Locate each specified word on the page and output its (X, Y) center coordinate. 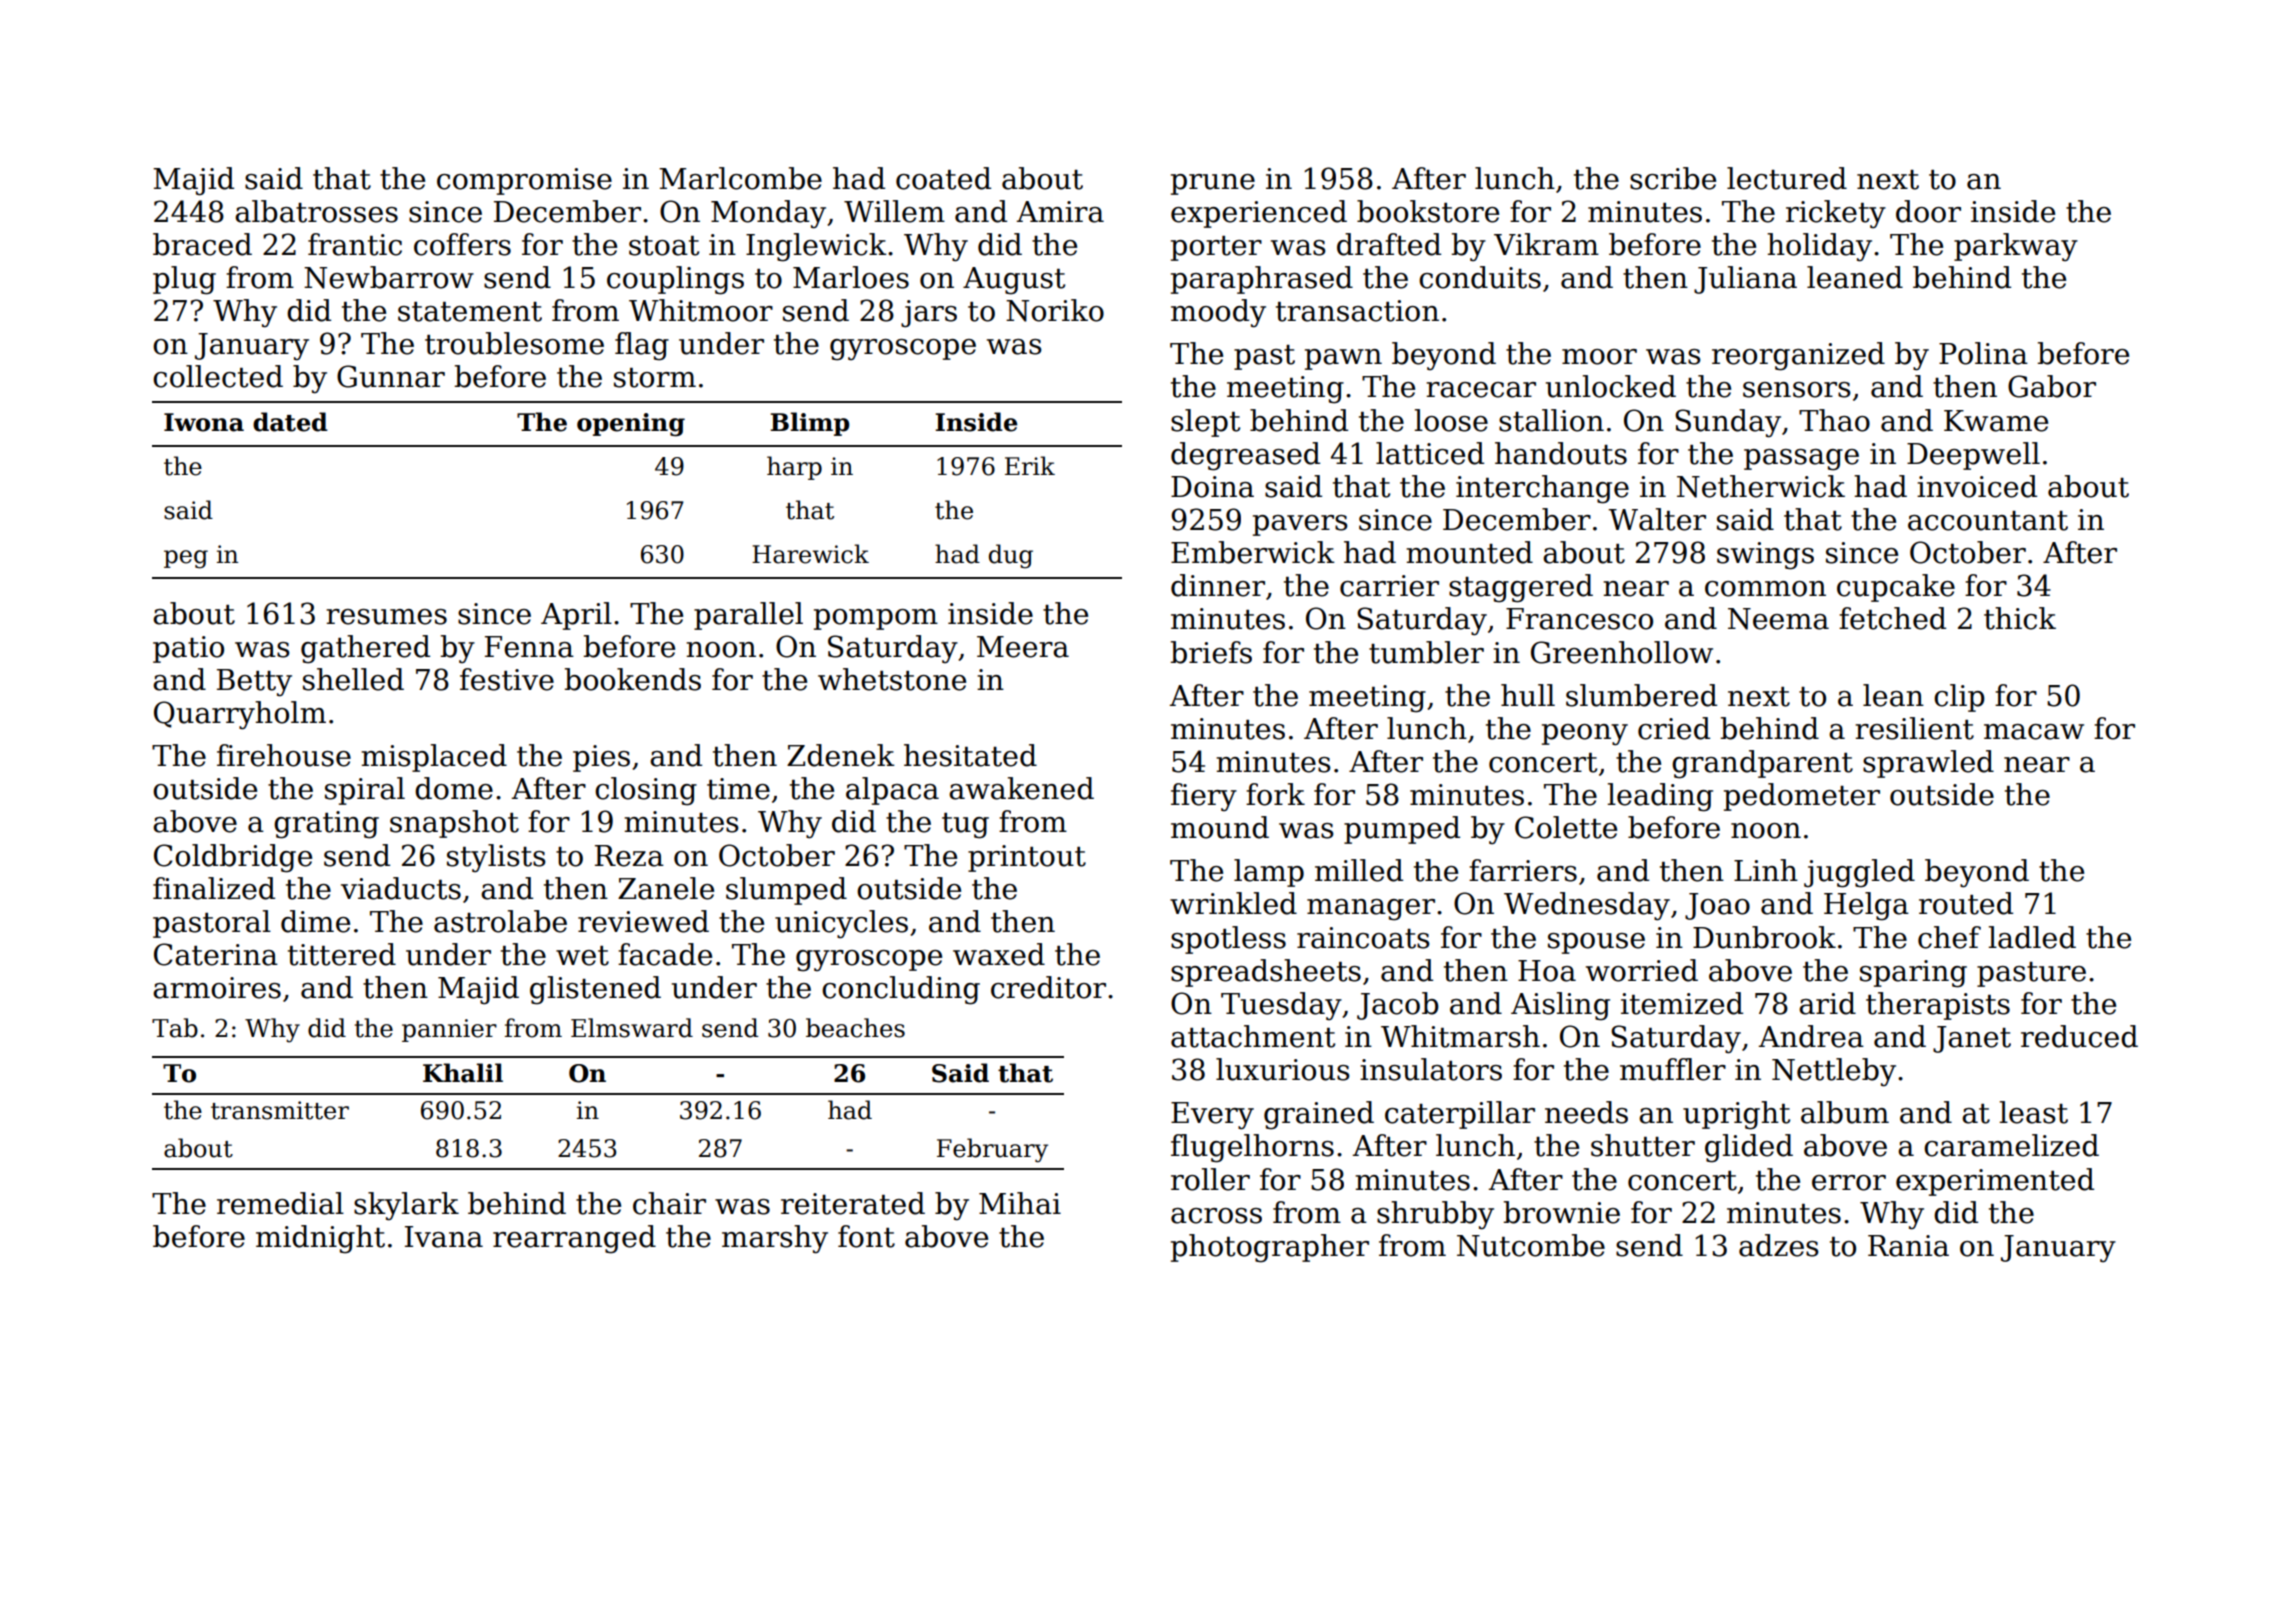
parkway (2016, 247)
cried (1674, 728)
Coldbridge (233, 858)
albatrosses (316, 211)
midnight (320, 1239)
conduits (1480, 277)
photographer (1270, 1248)
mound (1220, 827)
